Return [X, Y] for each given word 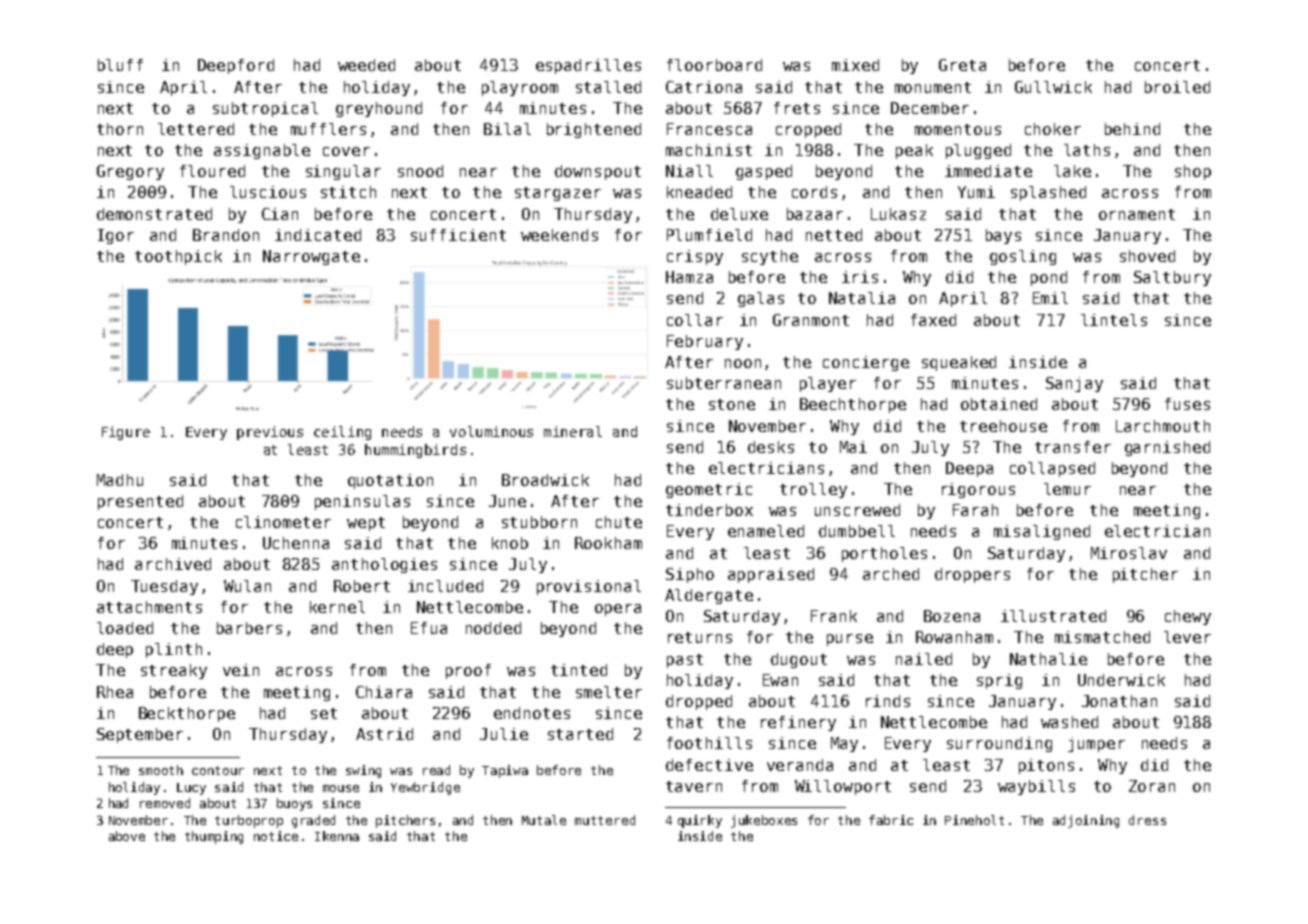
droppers [972, 575]
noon [743, 363]
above [127, 836]
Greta [962, 65]
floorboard [714, 65]
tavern [694, 786]
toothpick [178, 257]
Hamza [689, 277]
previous [270, 433]
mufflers [328, 129]
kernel [337, 607]
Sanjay [1074, 384]
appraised [771, 575]
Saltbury [1172, 278]
